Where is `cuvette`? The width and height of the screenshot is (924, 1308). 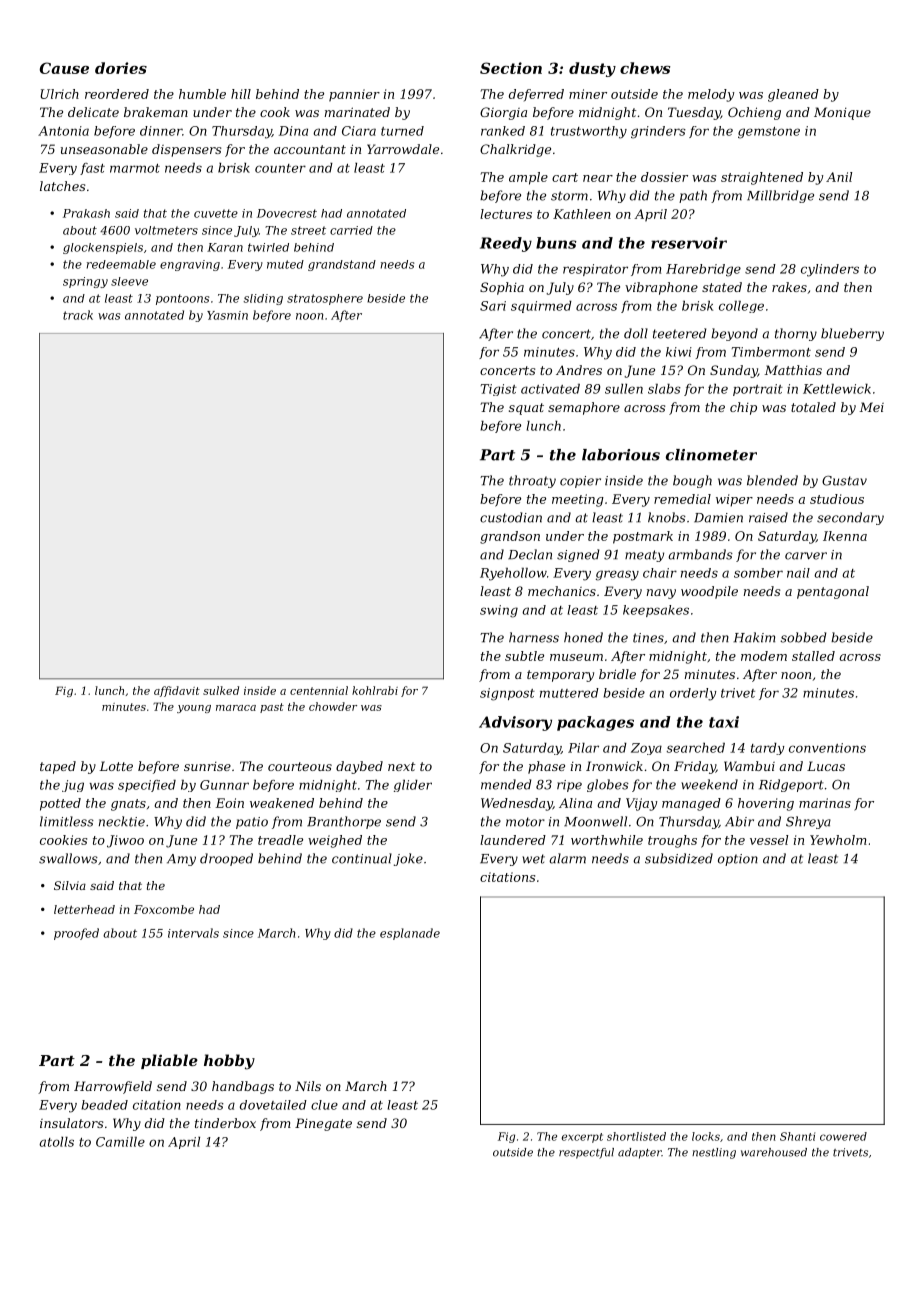
cuvette is located at coordinates (216, 213).
